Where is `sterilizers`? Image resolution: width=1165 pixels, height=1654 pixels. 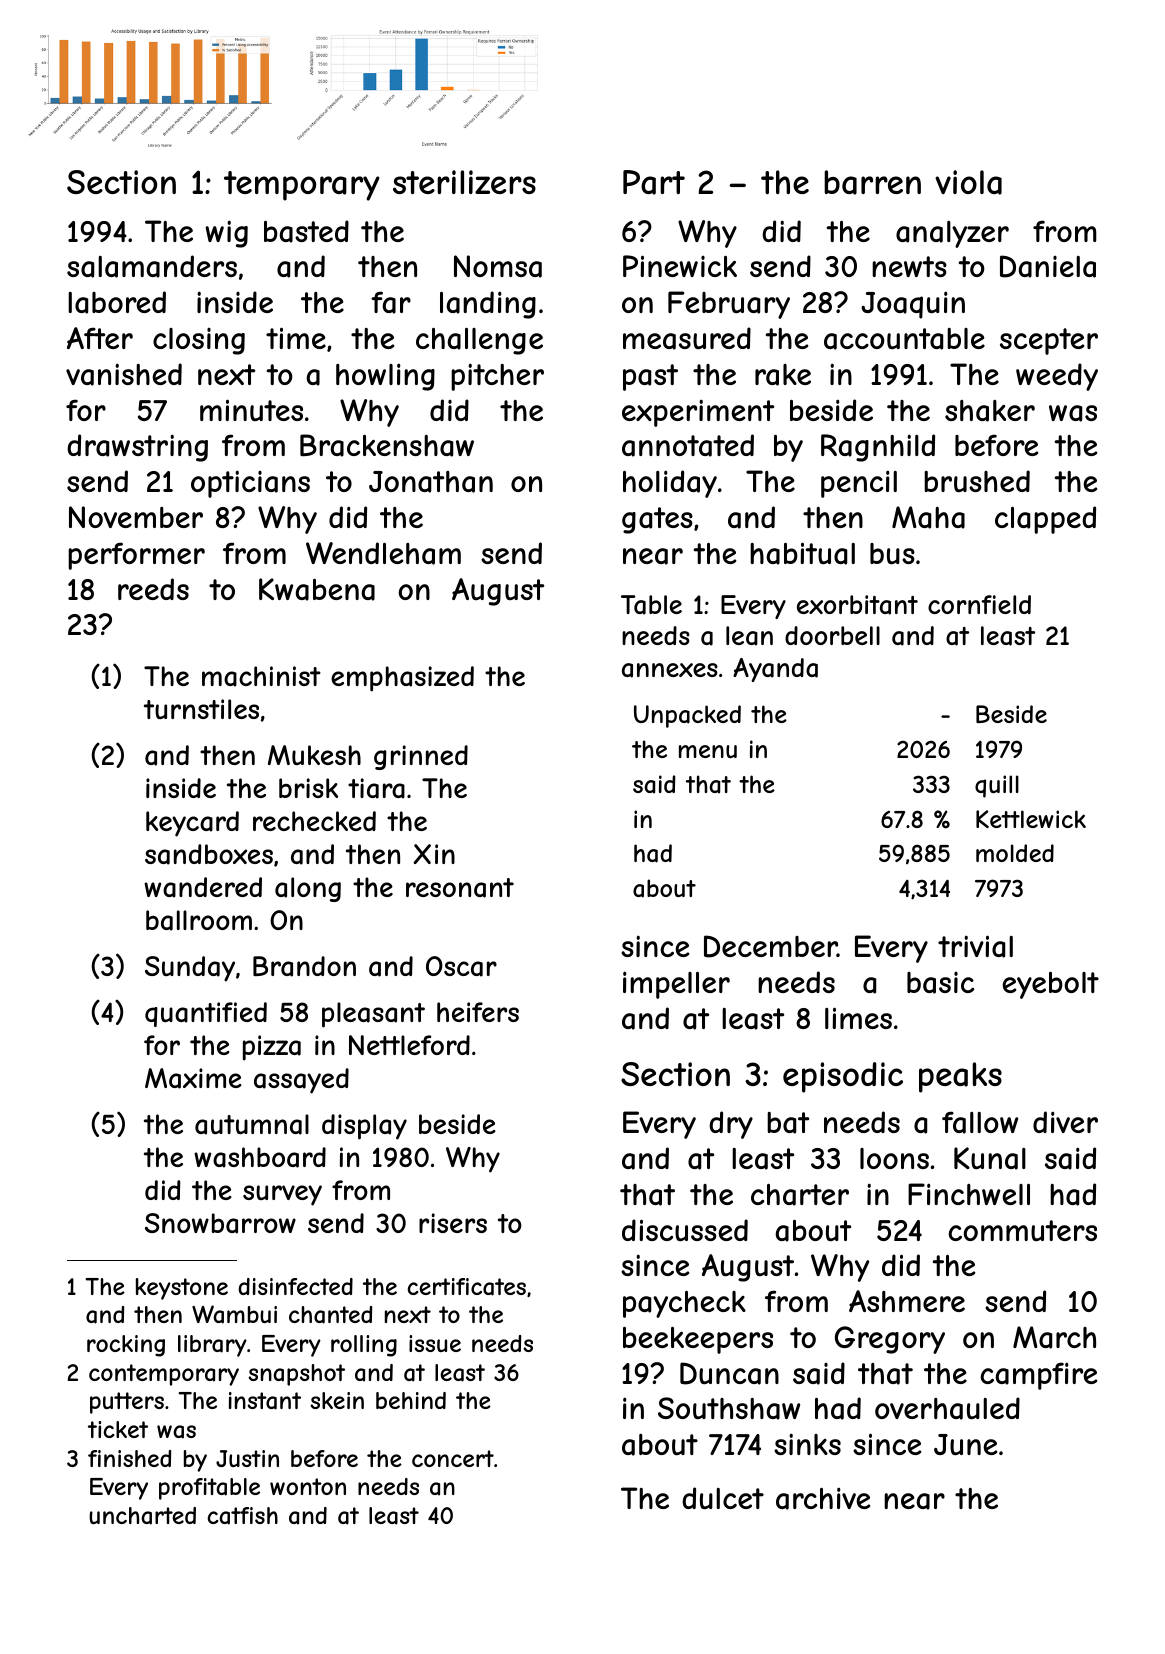
sterilizers is located at coordinates (464, 182).
